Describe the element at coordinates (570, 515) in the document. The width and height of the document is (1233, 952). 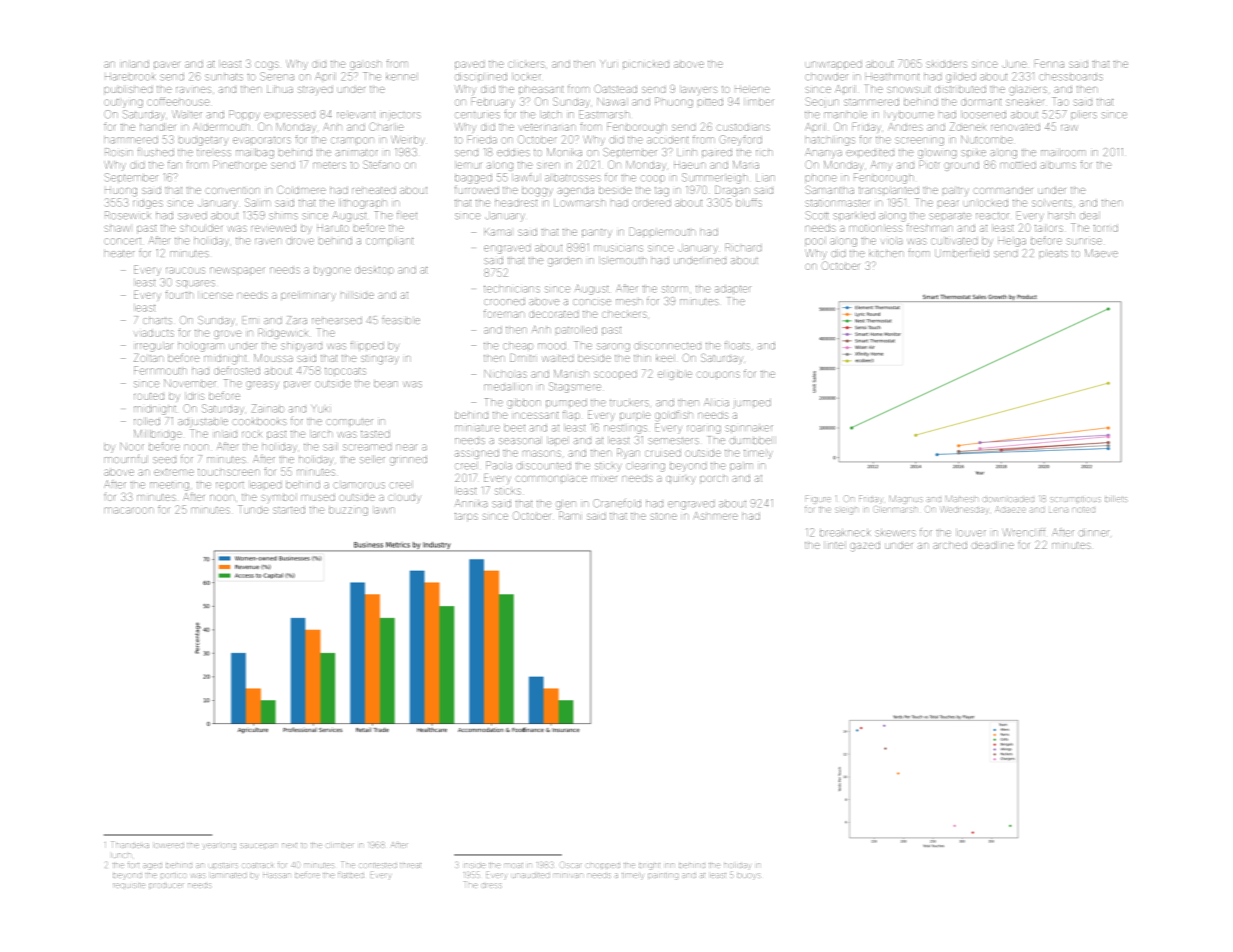
I see `Rami` at that location.
